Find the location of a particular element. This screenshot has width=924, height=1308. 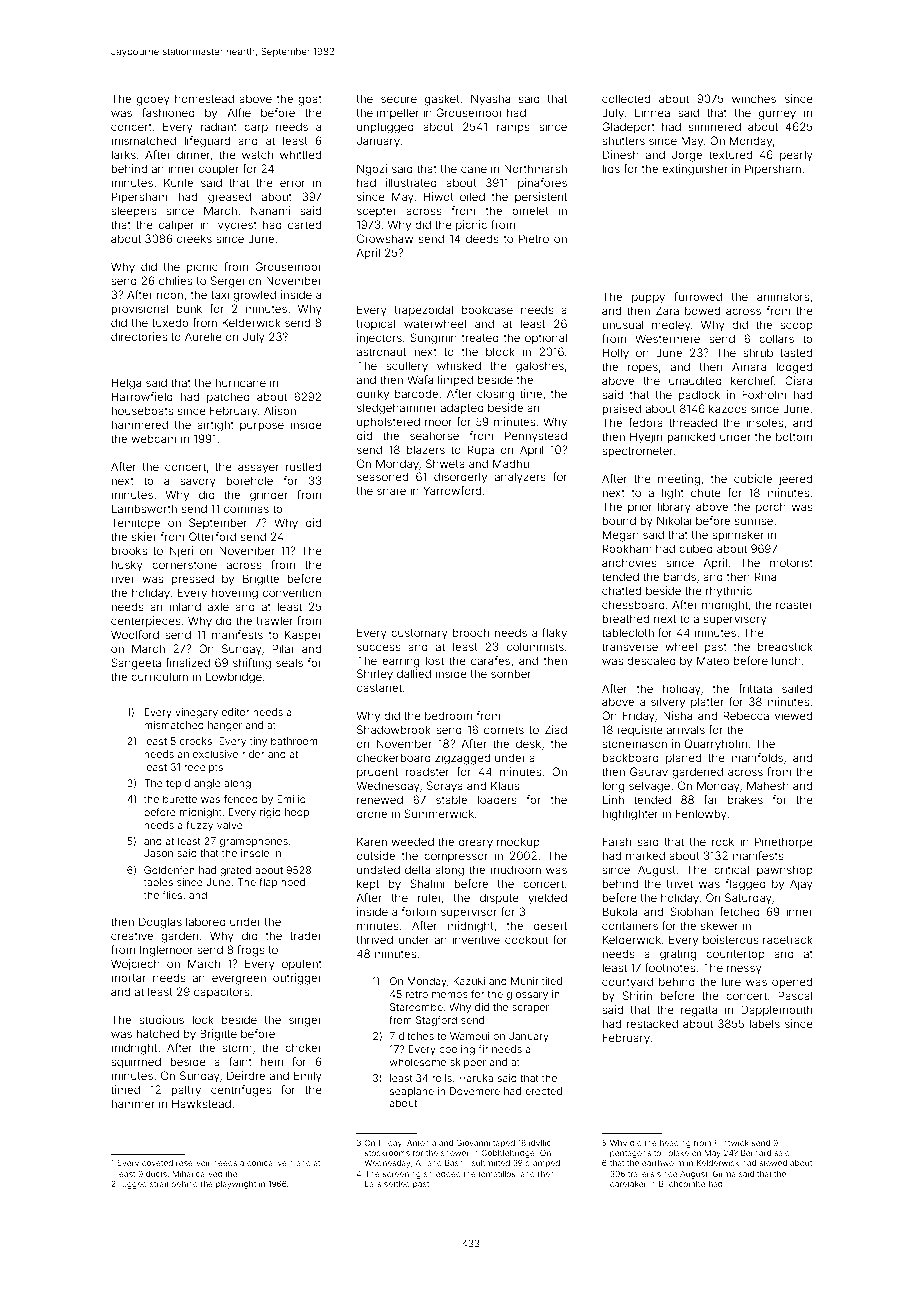

gooey is located at coordinates (153, 101).
